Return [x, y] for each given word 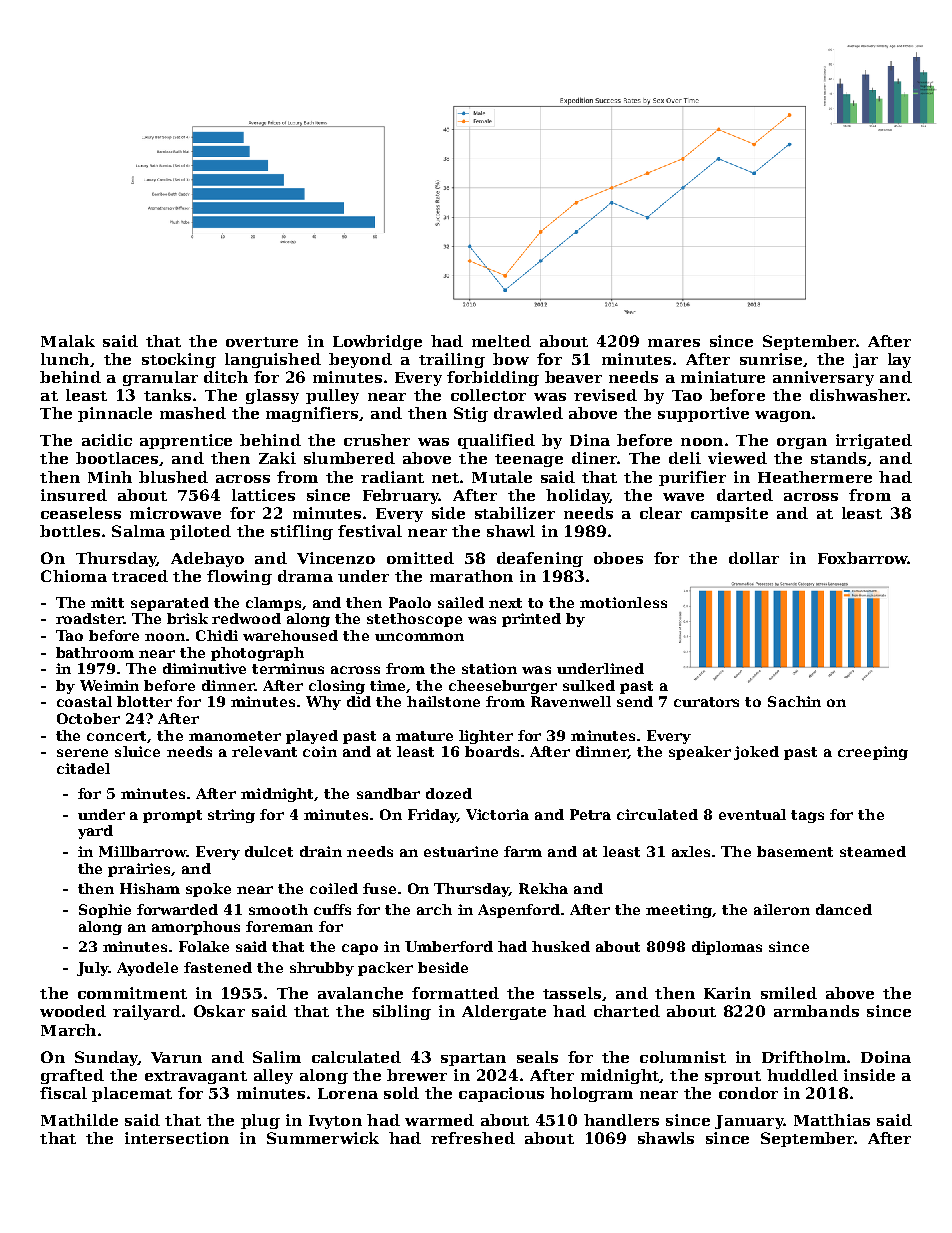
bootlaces [117, 458]
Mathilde [79, 1120]
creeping [873, 753]
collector [488, 395]
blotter [144, 701]
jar [865, 360]
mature [424, 736]
